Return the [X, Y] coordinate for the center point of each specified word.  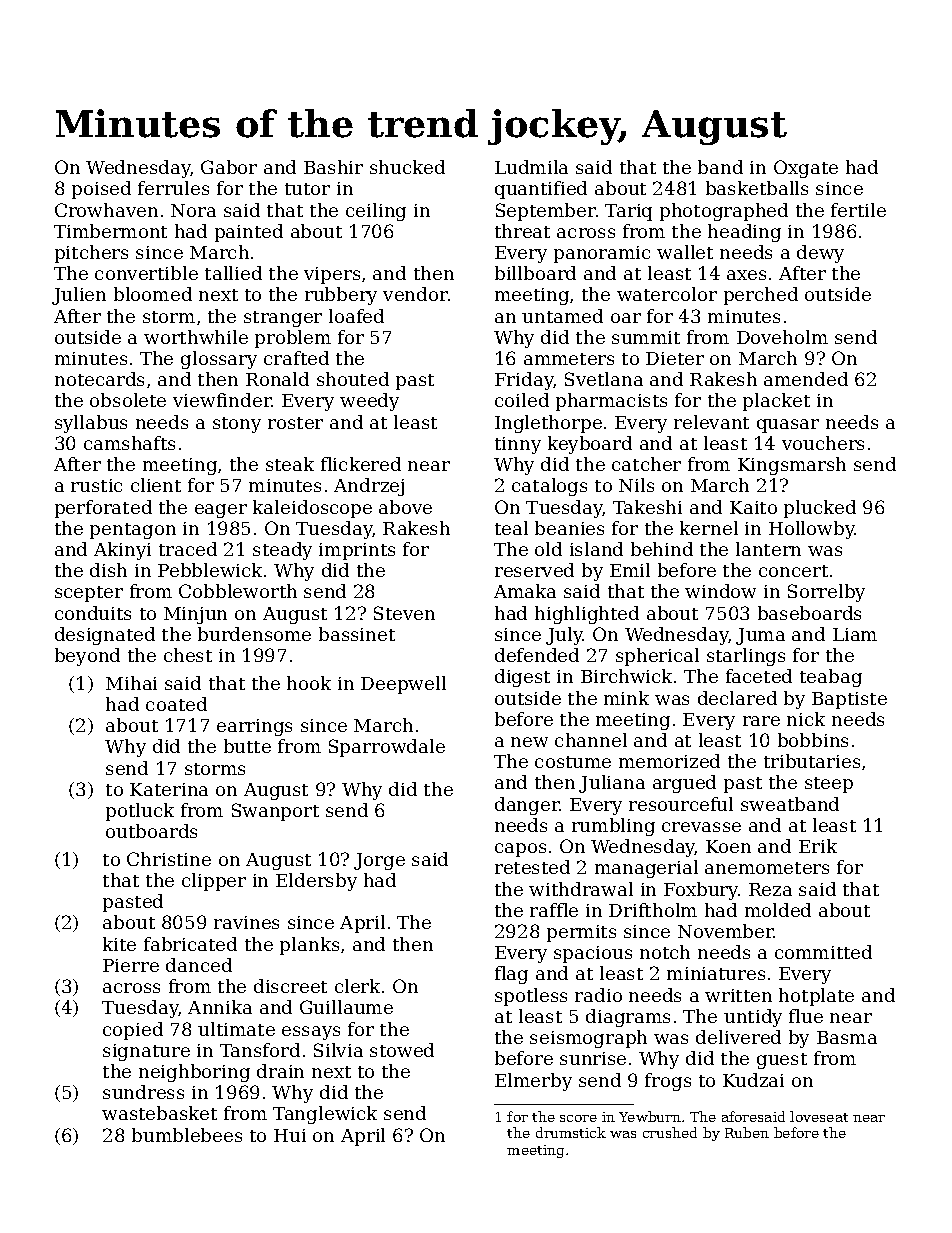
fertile [858, 210]
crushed [670, 1132]
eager [221, 511]
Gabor [229, 167]
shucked [407, 167]
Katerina [169, 789]
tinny [518, 445]
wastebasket [159, 1113]
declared [737, 698]
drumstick [571, 1132]
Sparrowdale [387, 748]
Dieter [675, 358]
